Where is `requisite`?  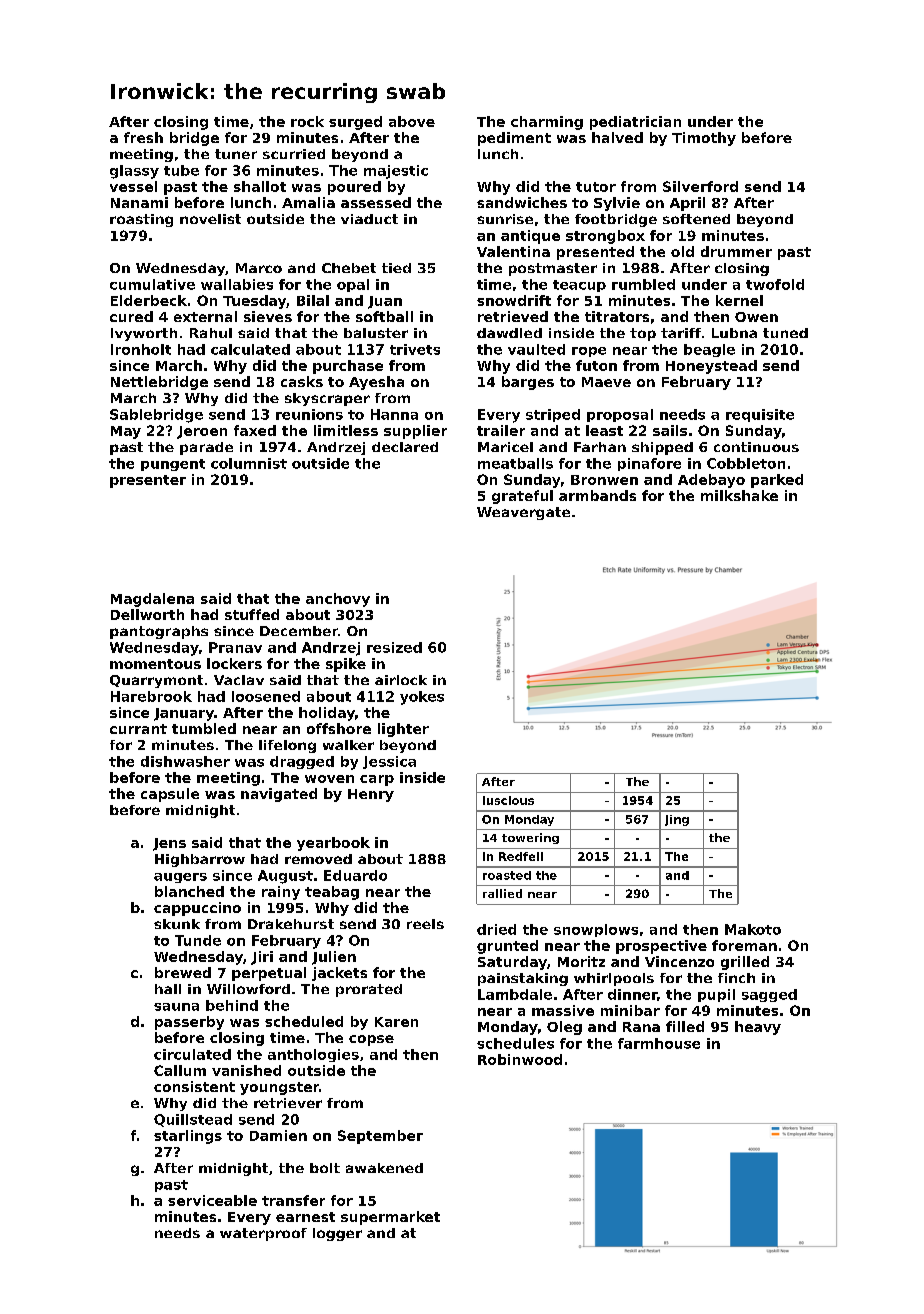
requisite is located at coordinates (760, 415).
